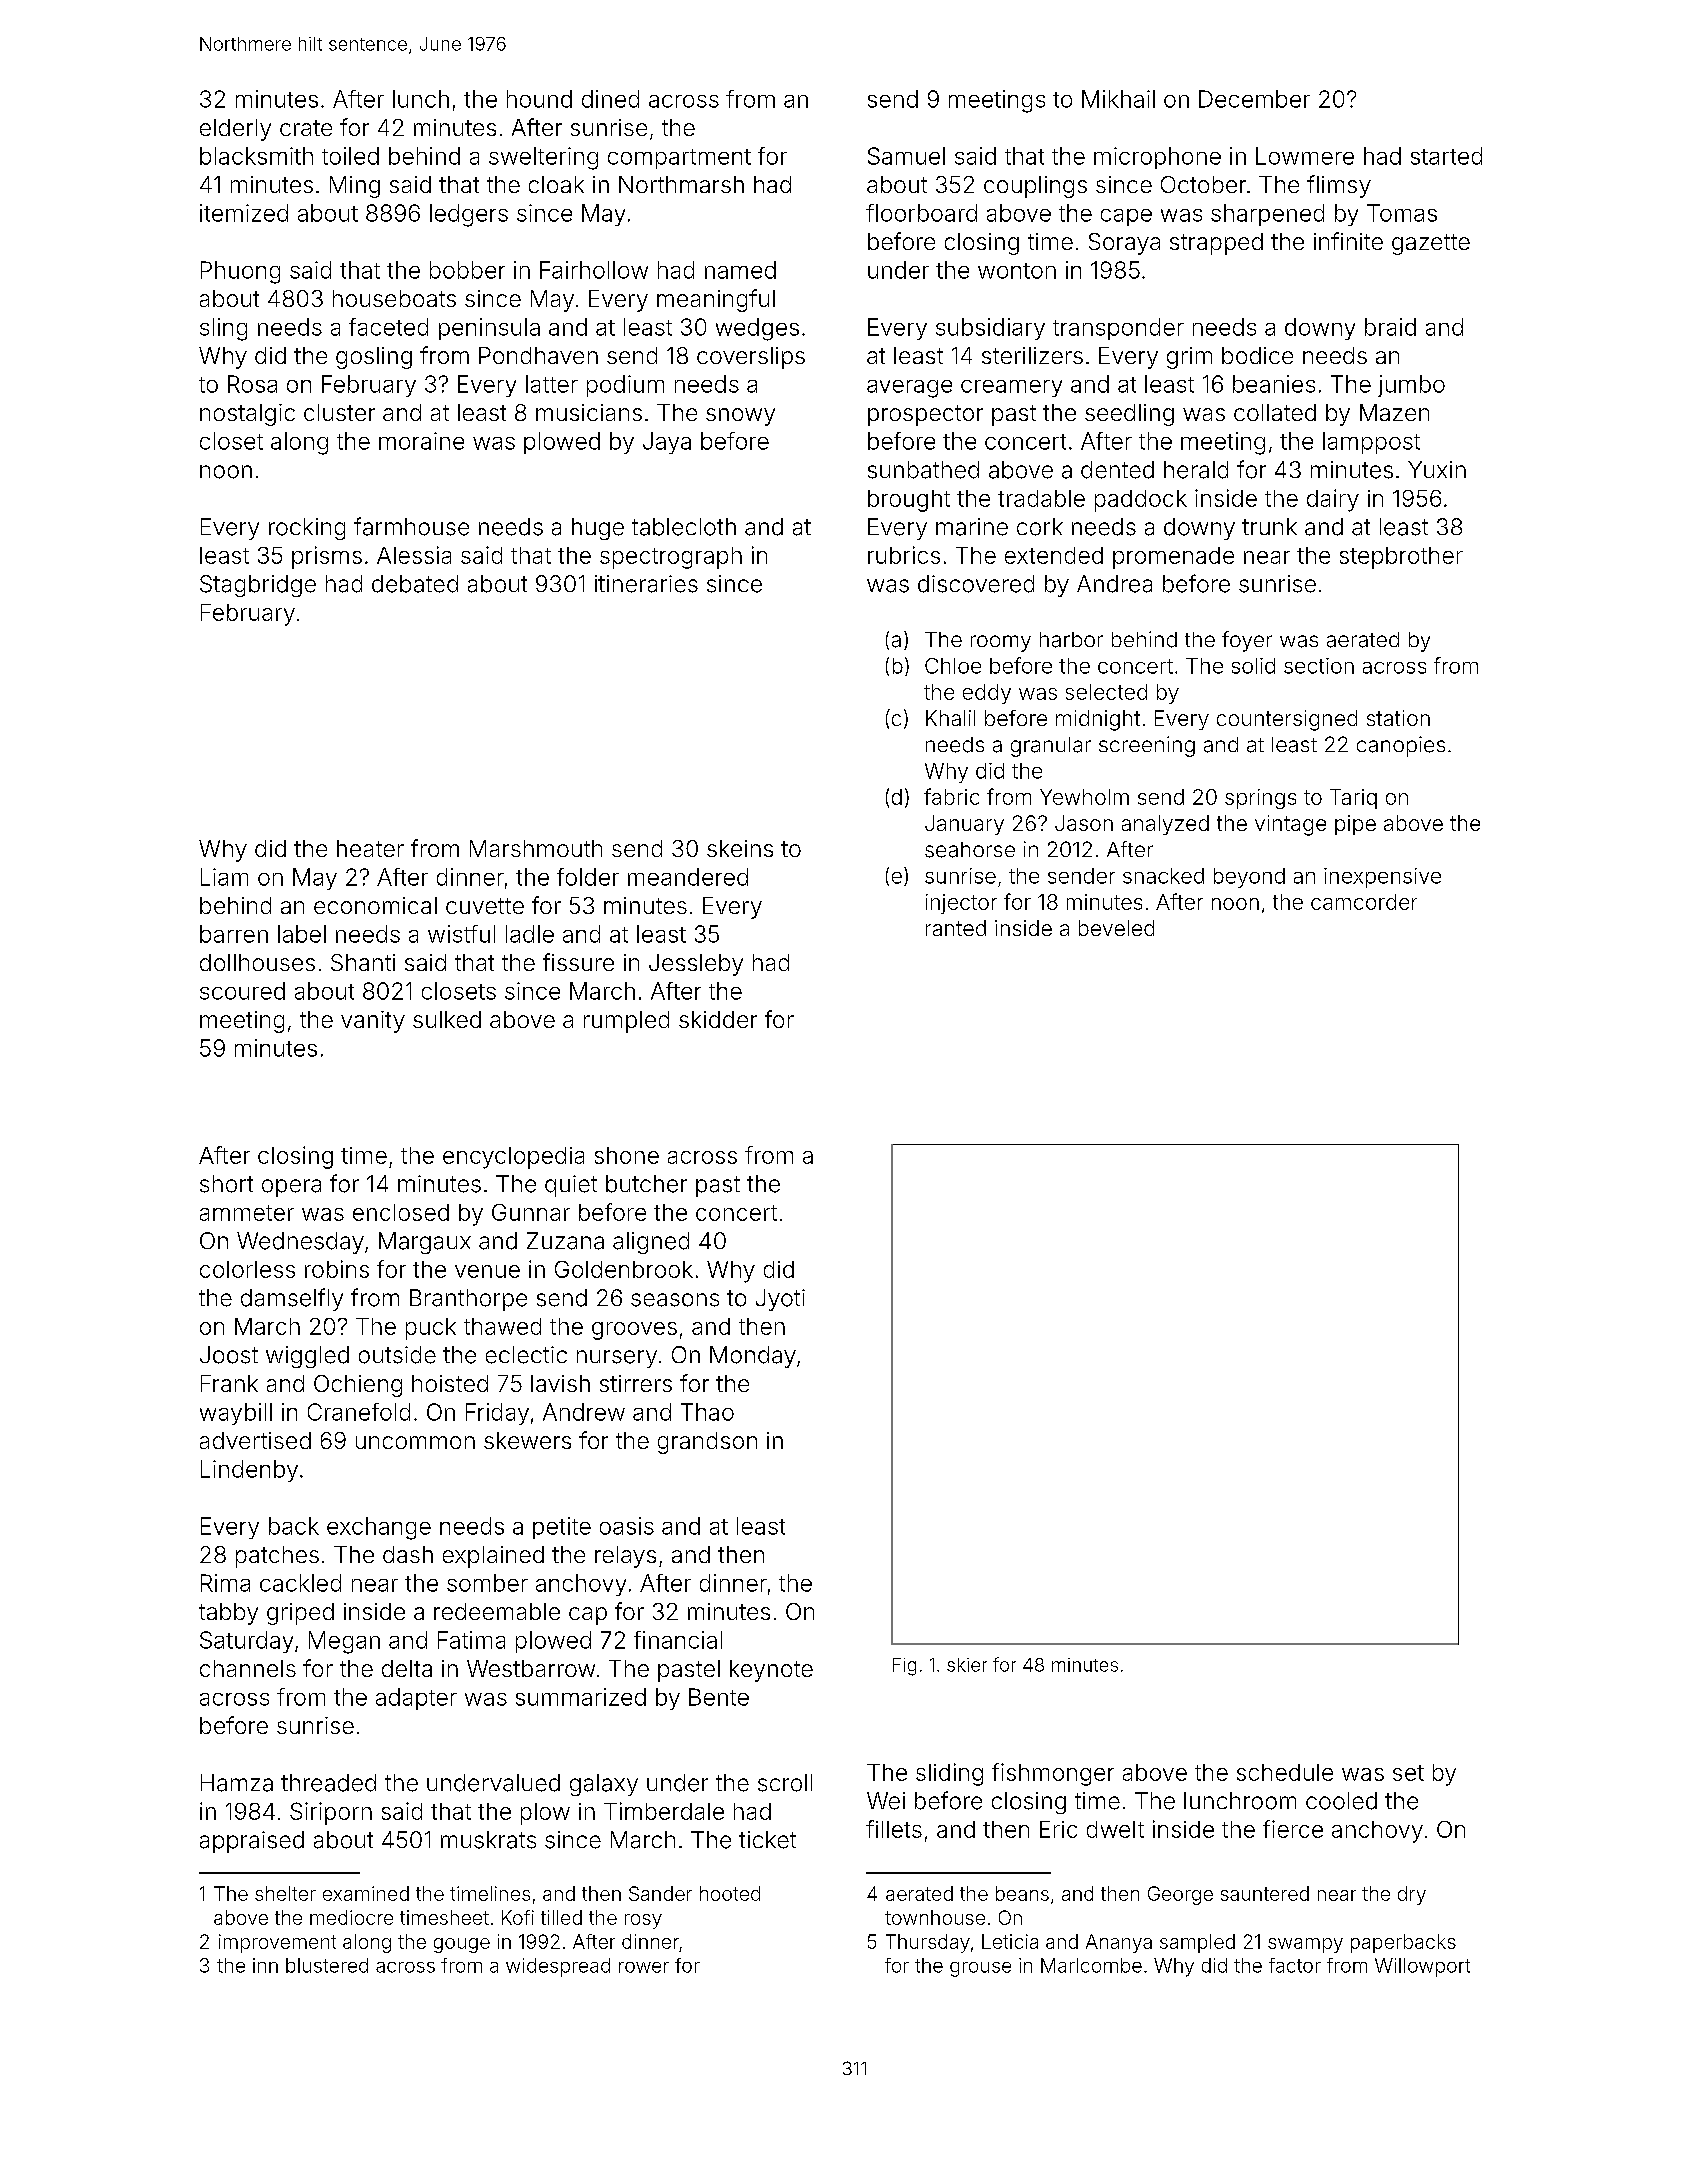 The image size is (1683, 2178). I want to click on Liam, so click(224, 877).
